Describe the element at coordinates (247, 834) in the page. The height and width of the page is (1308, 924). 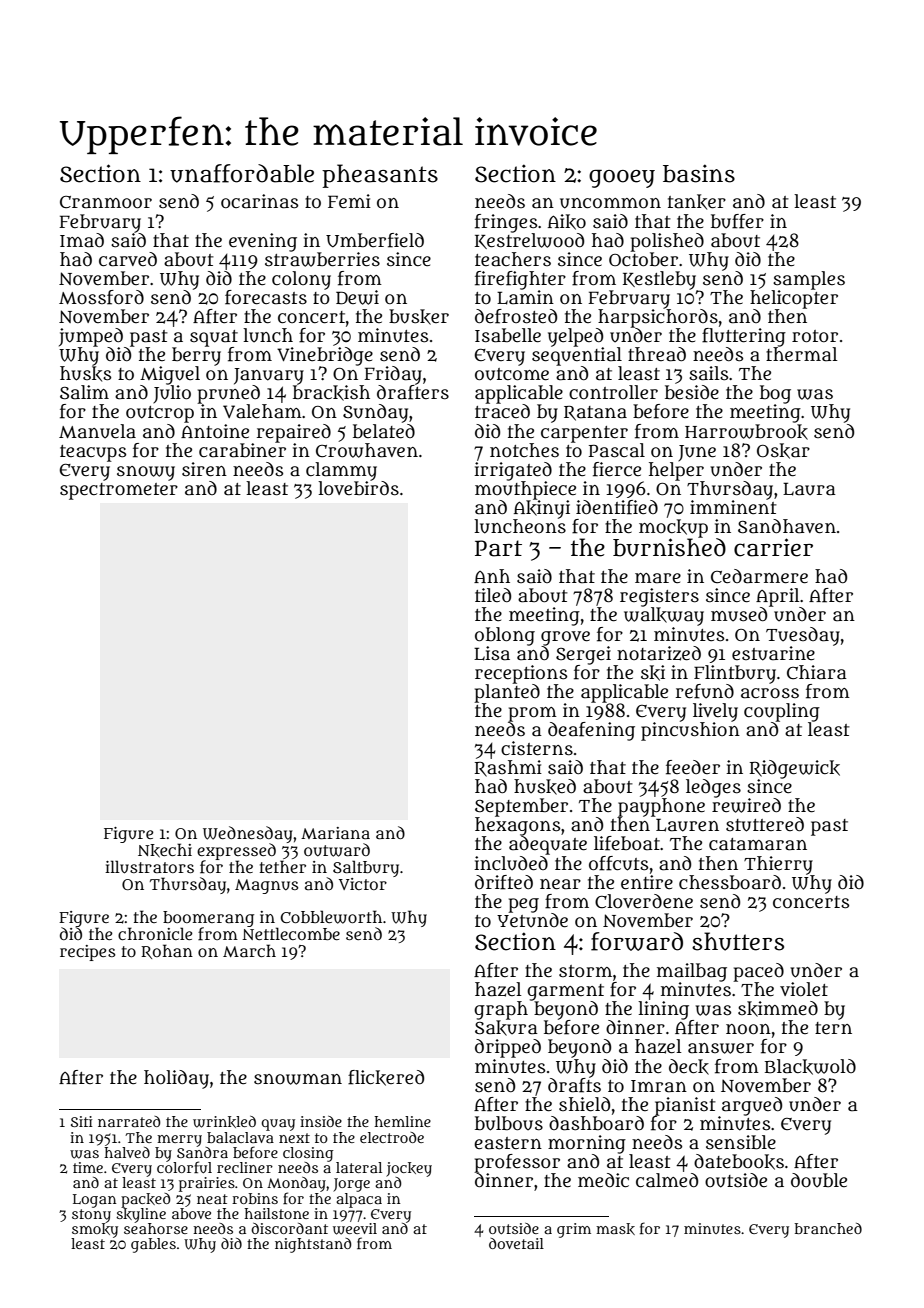
I see `Wednesday` at that location.
